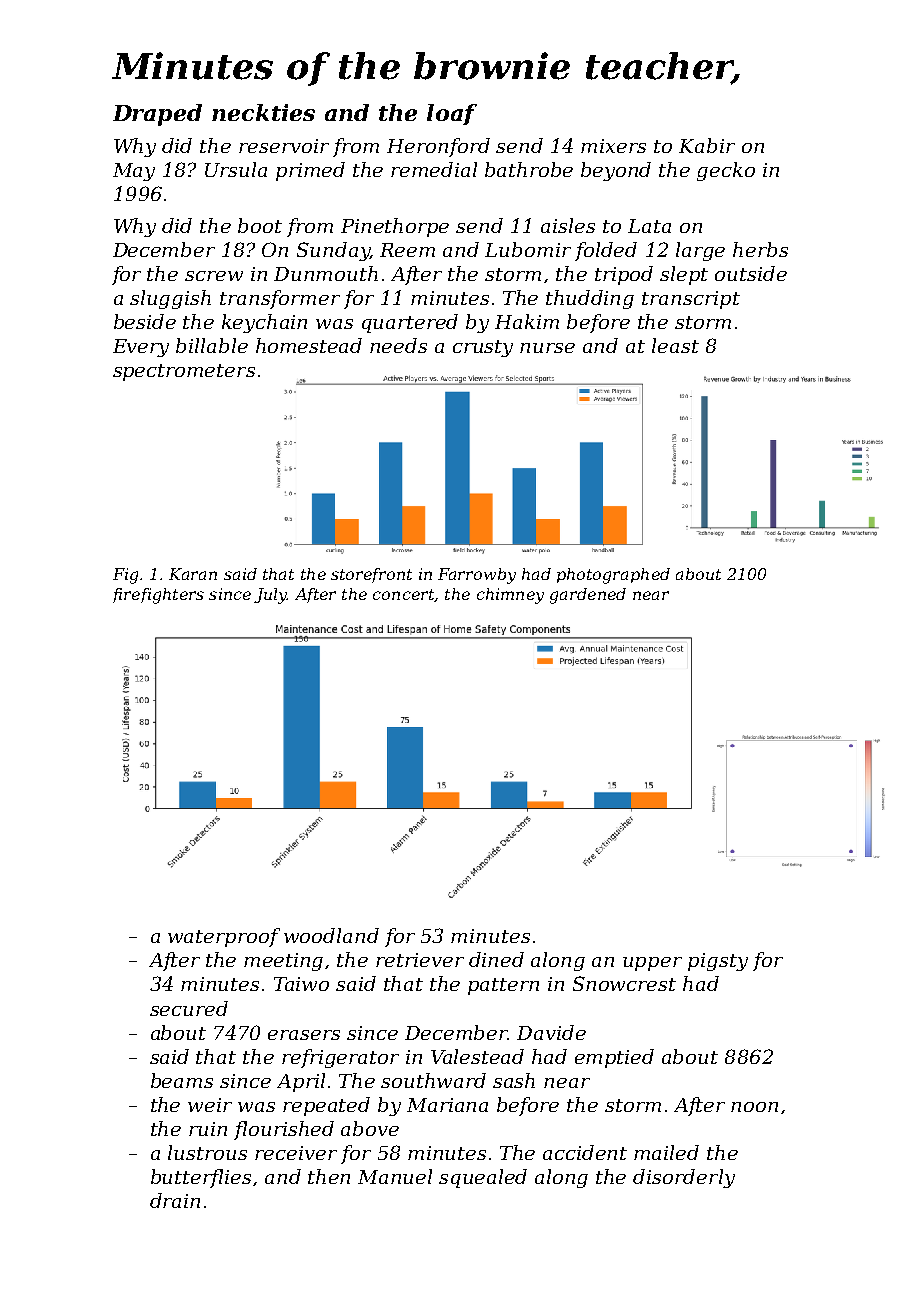 The width and height of the page is (908, 1316). Describe the element at coordinates (707, 145) in the page. I see `Kabir` at that location.
